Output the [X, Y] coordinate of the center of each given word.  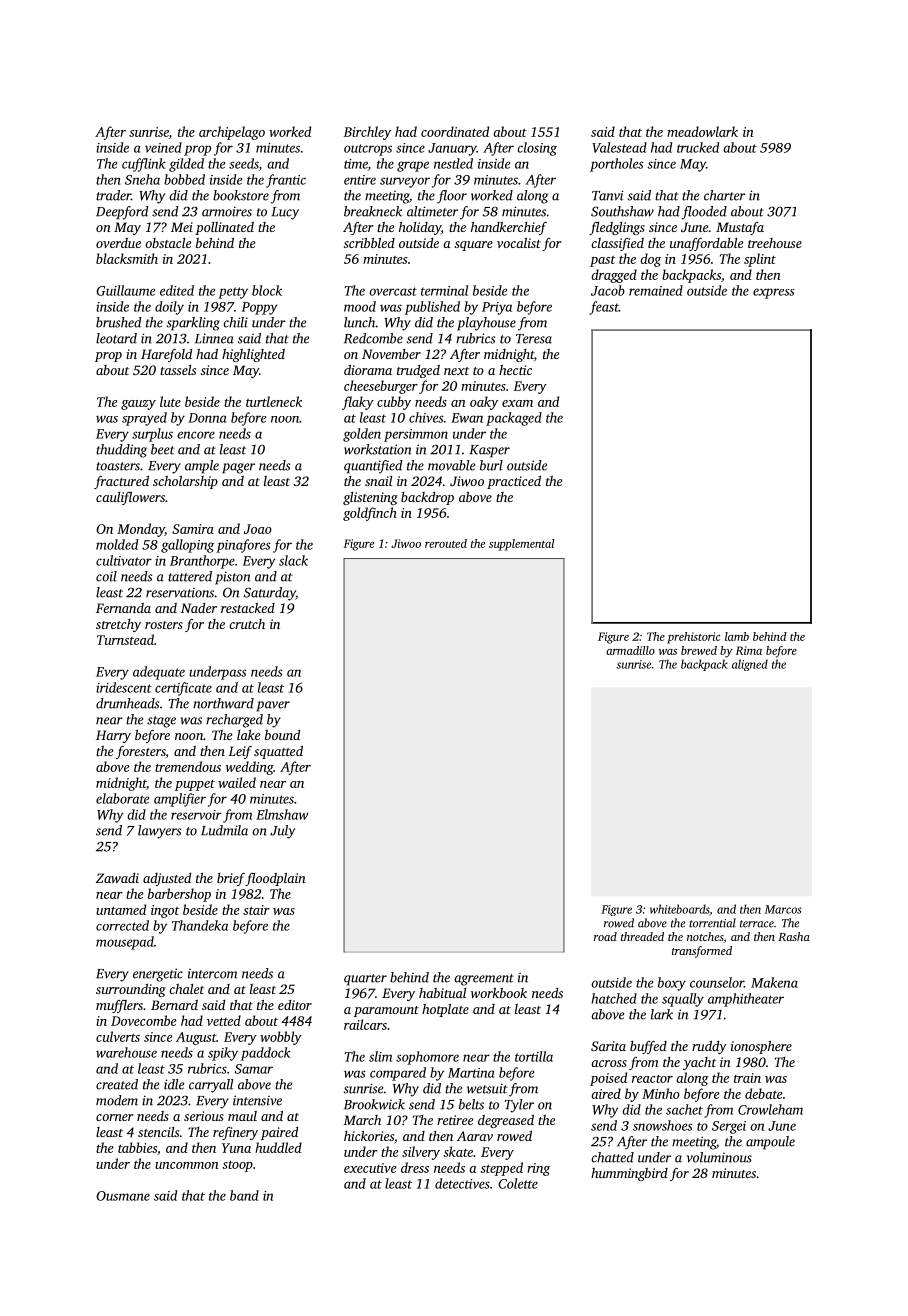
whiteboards [680, 910]
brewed [699, 650]
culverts [118, 1036]
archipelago [232, 133]
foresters [141, 752]
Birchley [367, 133]
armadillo [630, 650]
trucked [698, 147]
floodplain [275, 879]
